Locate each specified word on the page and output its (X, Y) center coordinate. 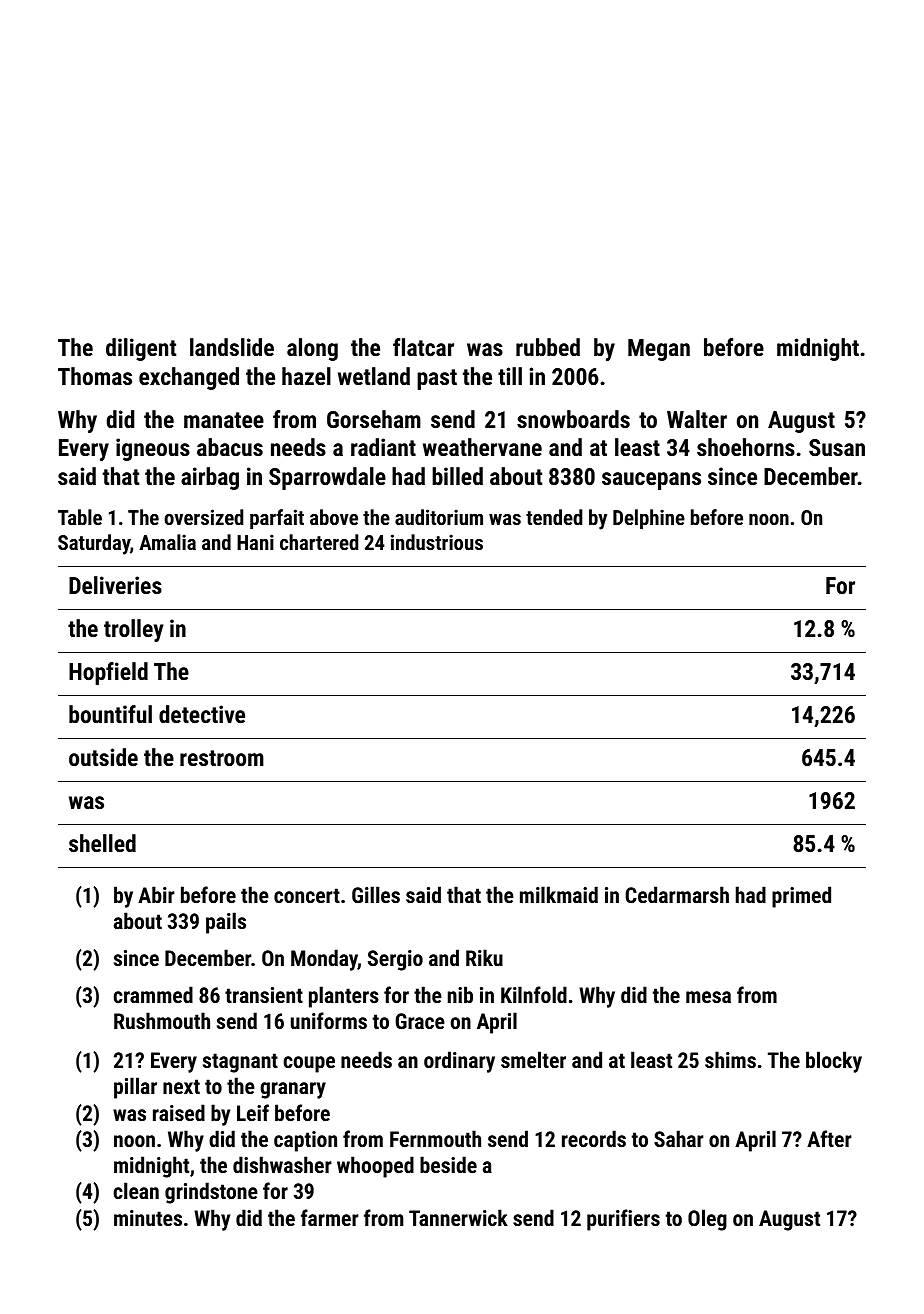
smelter (533, 1059)
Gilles (376, 894)
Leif (253, 1112)
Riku (484, 957)
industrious (437, 542)
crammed (153, 994)
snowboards (573, 419)
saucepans (651, 481)
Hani (255, 542)
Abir (156, 894)
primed (801, 897)
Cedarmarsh (677, 894)
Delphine (649, 519)
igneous (153, 449)
